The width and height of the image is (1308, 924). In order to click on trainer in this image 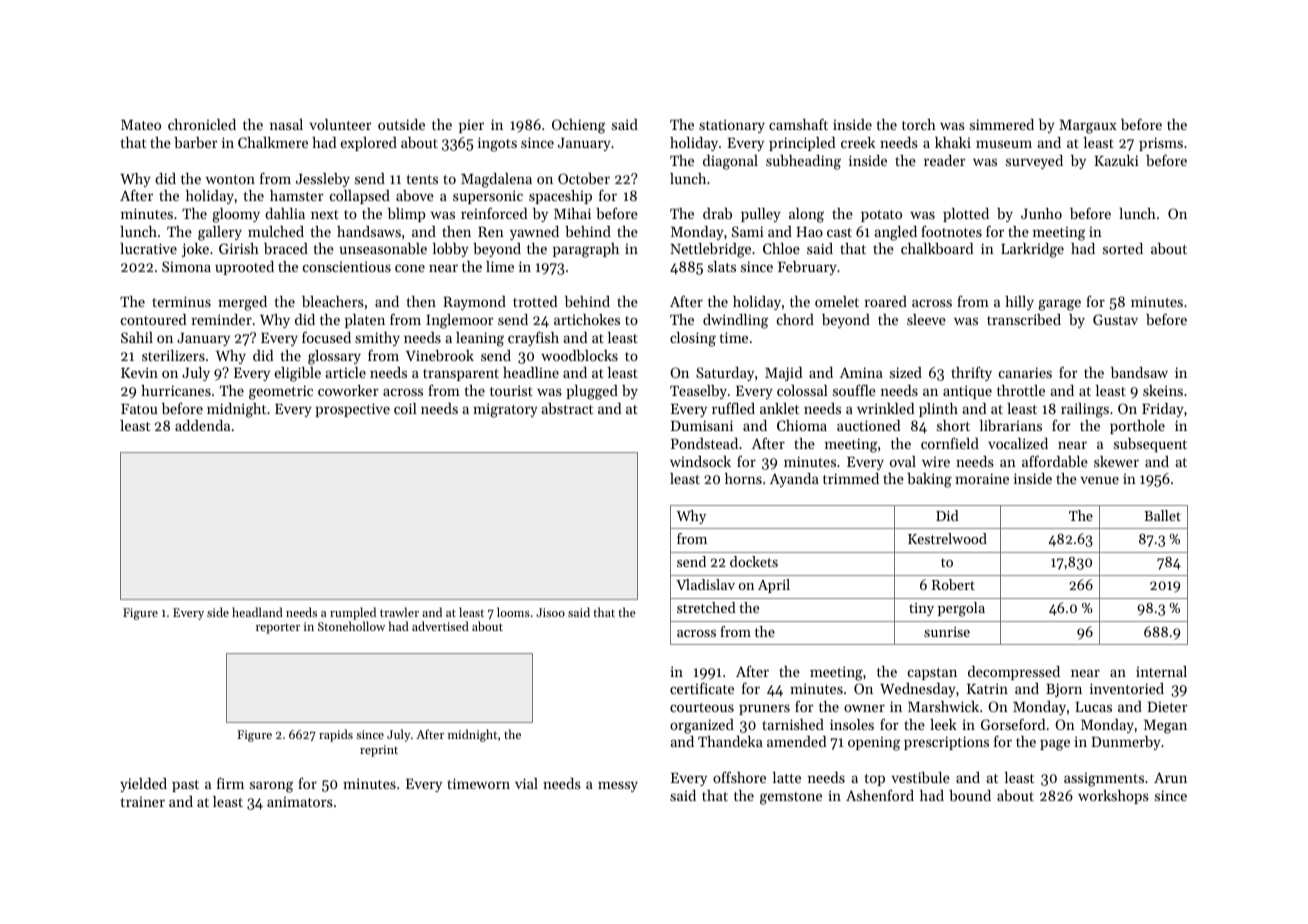, I will do `click(143, 802)`.
